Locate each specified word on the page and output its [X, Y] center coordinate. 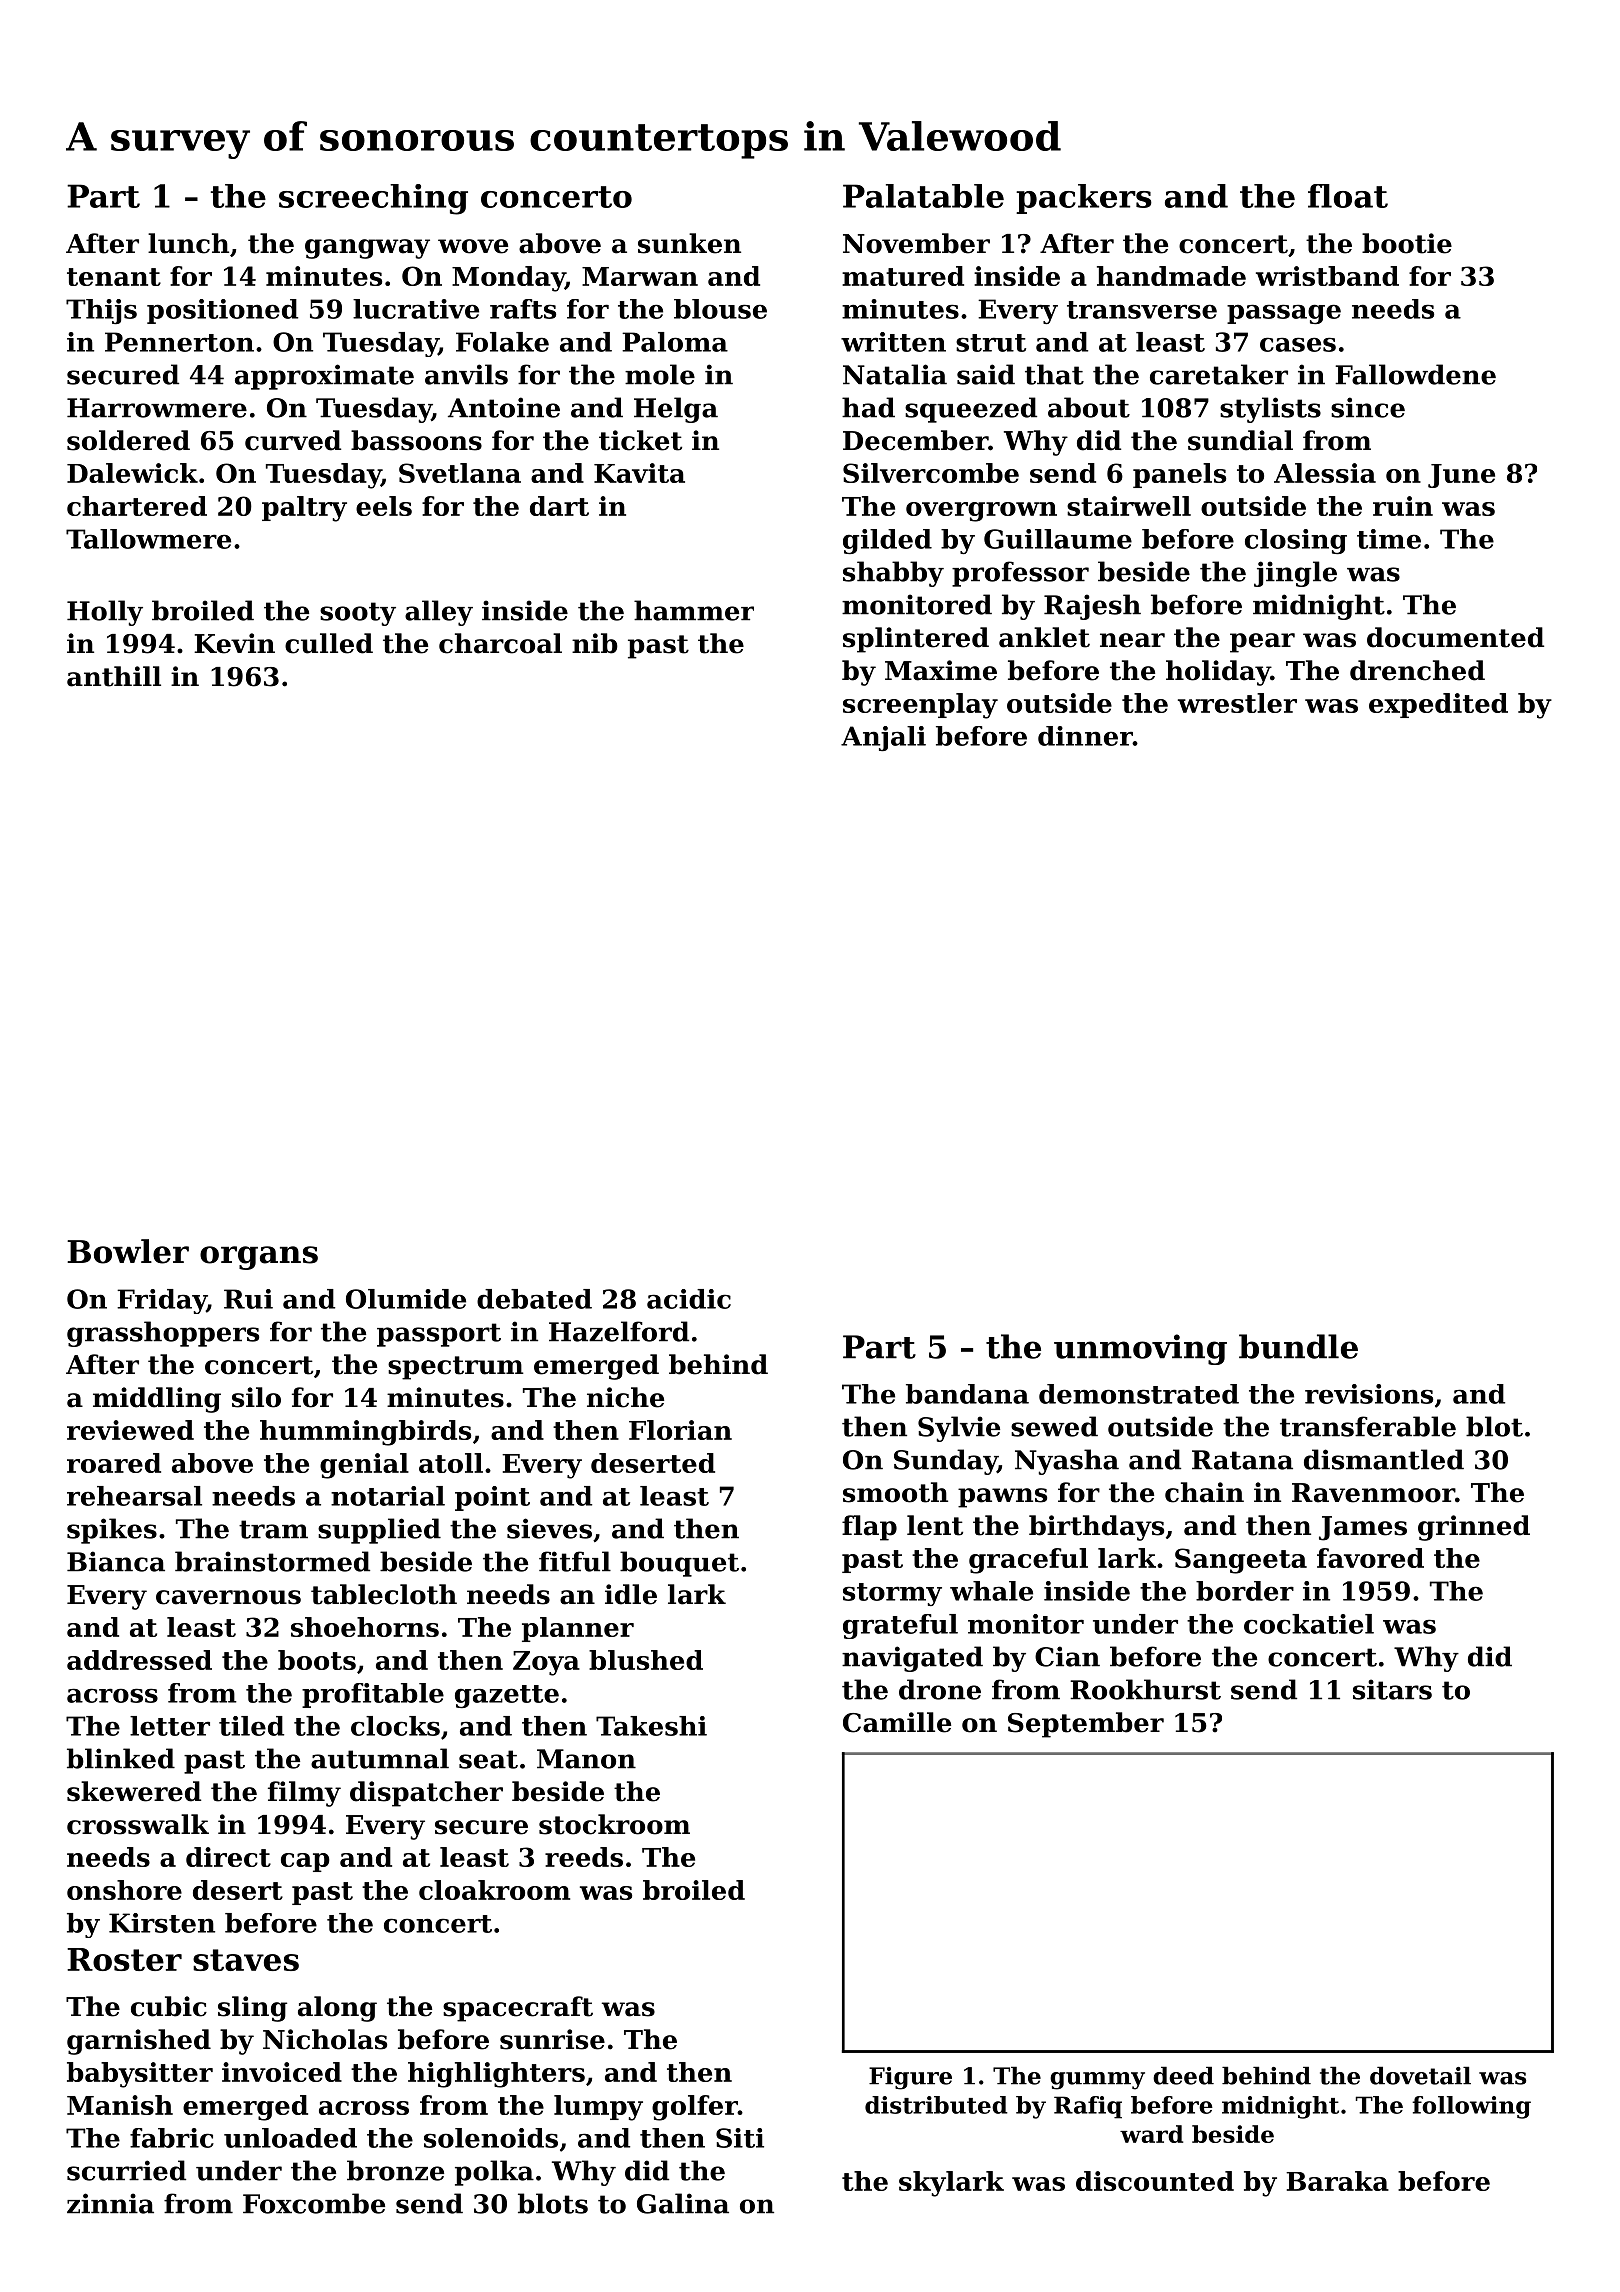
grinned [1474, 1528]
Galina [683, 2203]
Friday [162, 1301]
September [1086, 1725]
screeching [373, 199]
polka [494, 2173]
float [1348, 196]
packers [1084, 199]
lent [935, 1525]
